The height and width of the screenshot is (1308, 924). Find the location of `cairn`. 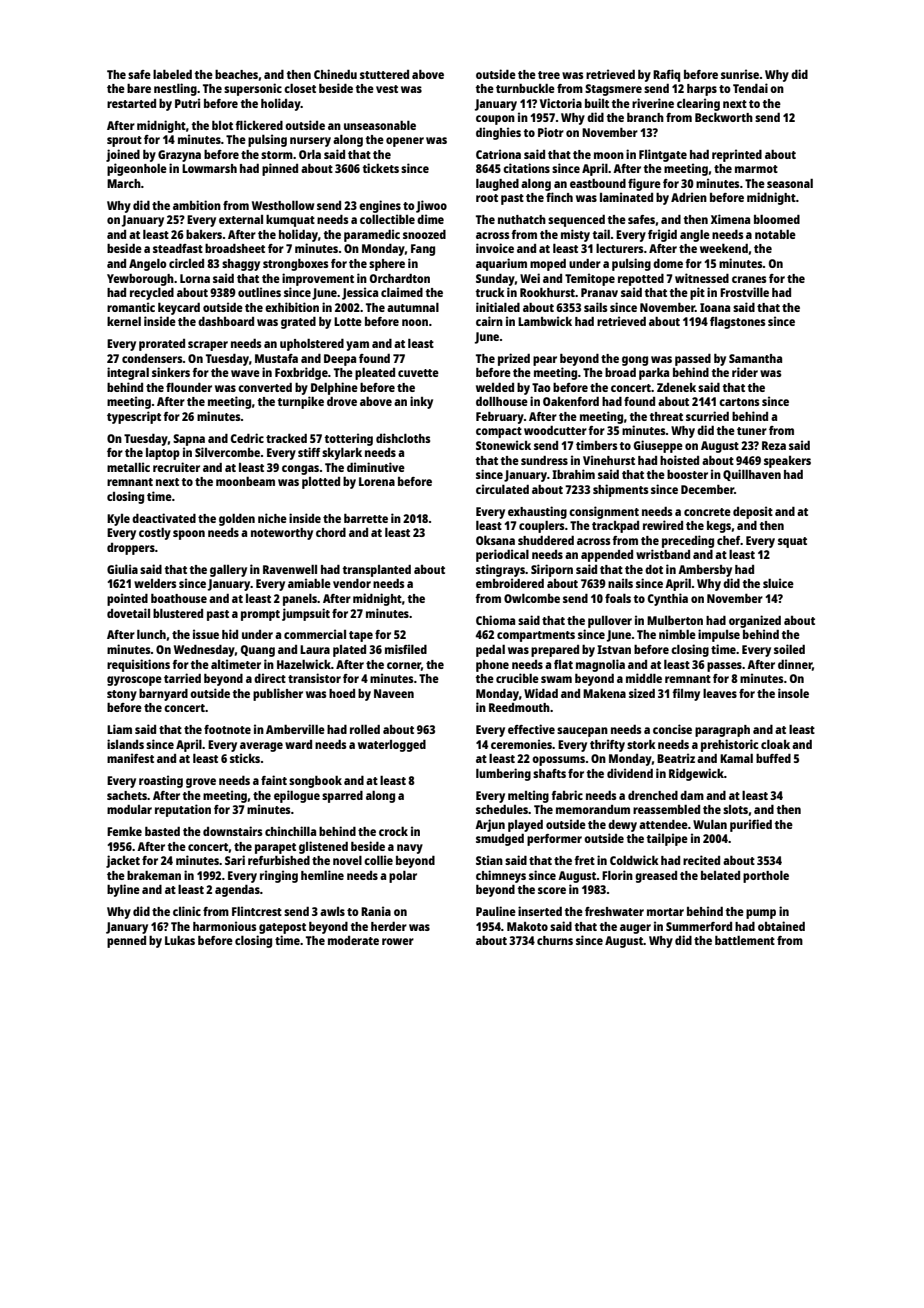

cairn is located at coordinates (489, 321).
